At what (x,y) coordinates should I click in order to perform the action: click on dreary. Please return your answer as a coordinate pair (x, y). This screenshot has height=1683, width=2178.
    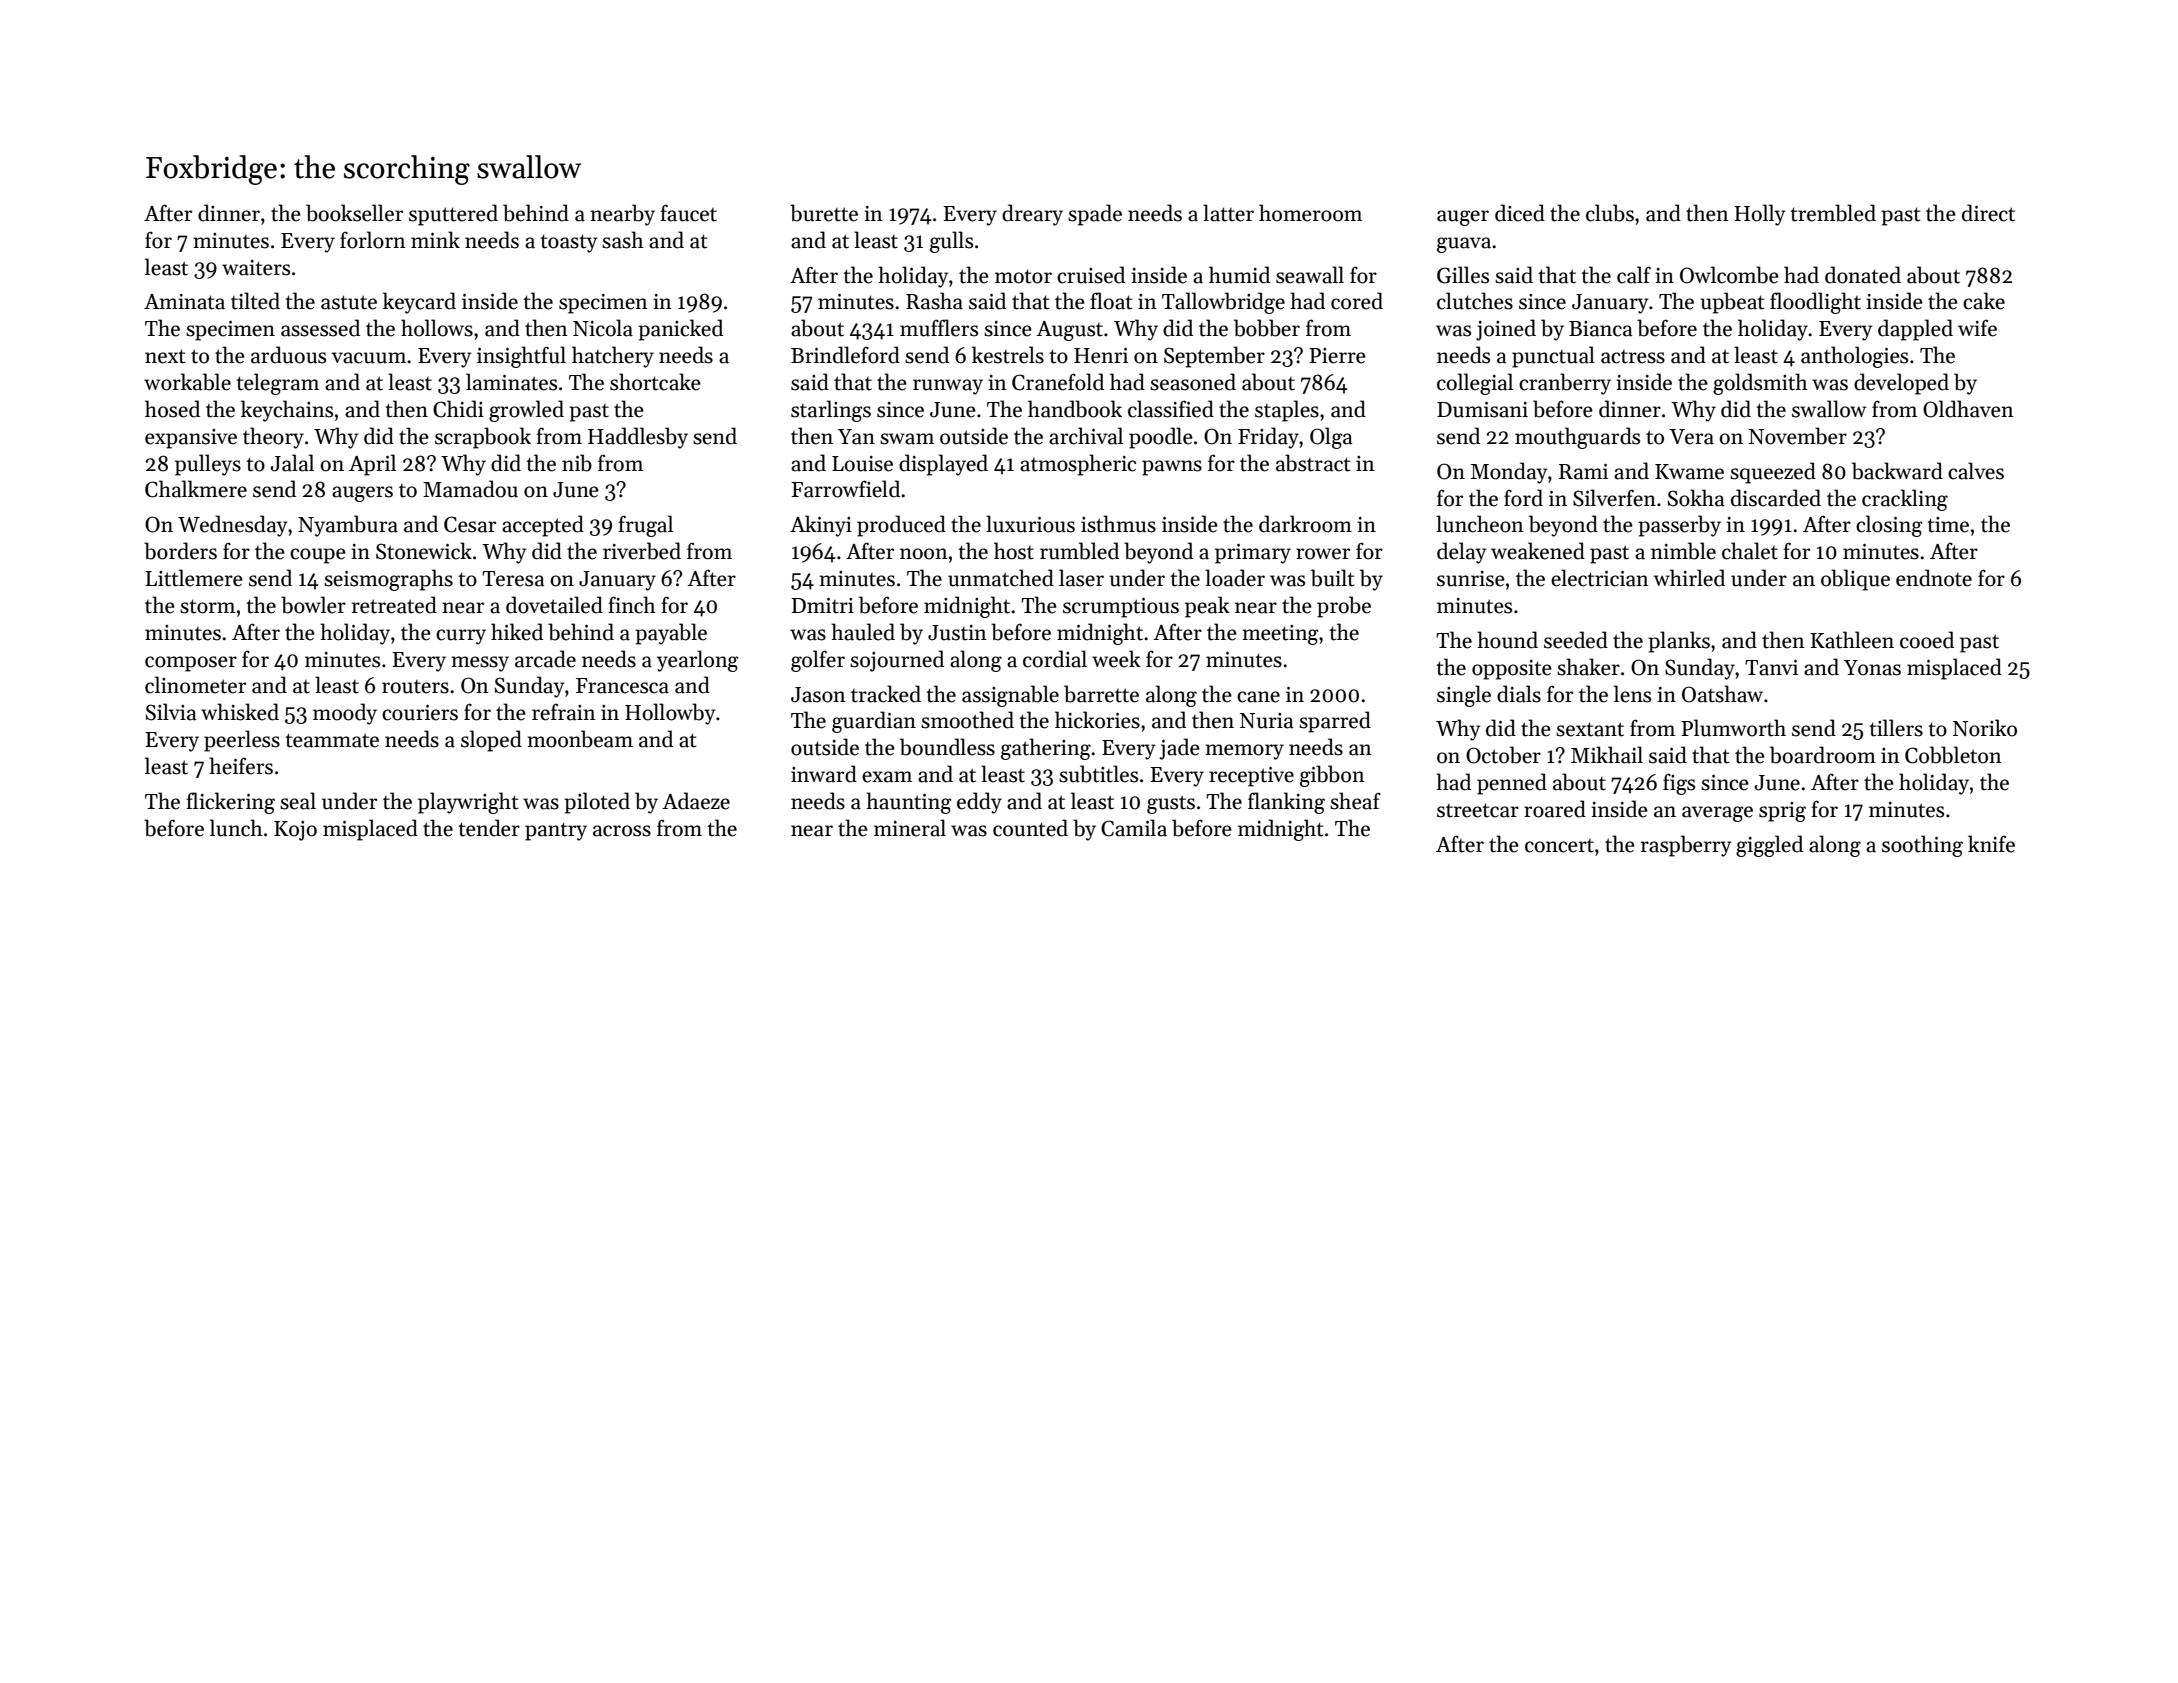
    Looking at the image, I should click on (1032, 215).
